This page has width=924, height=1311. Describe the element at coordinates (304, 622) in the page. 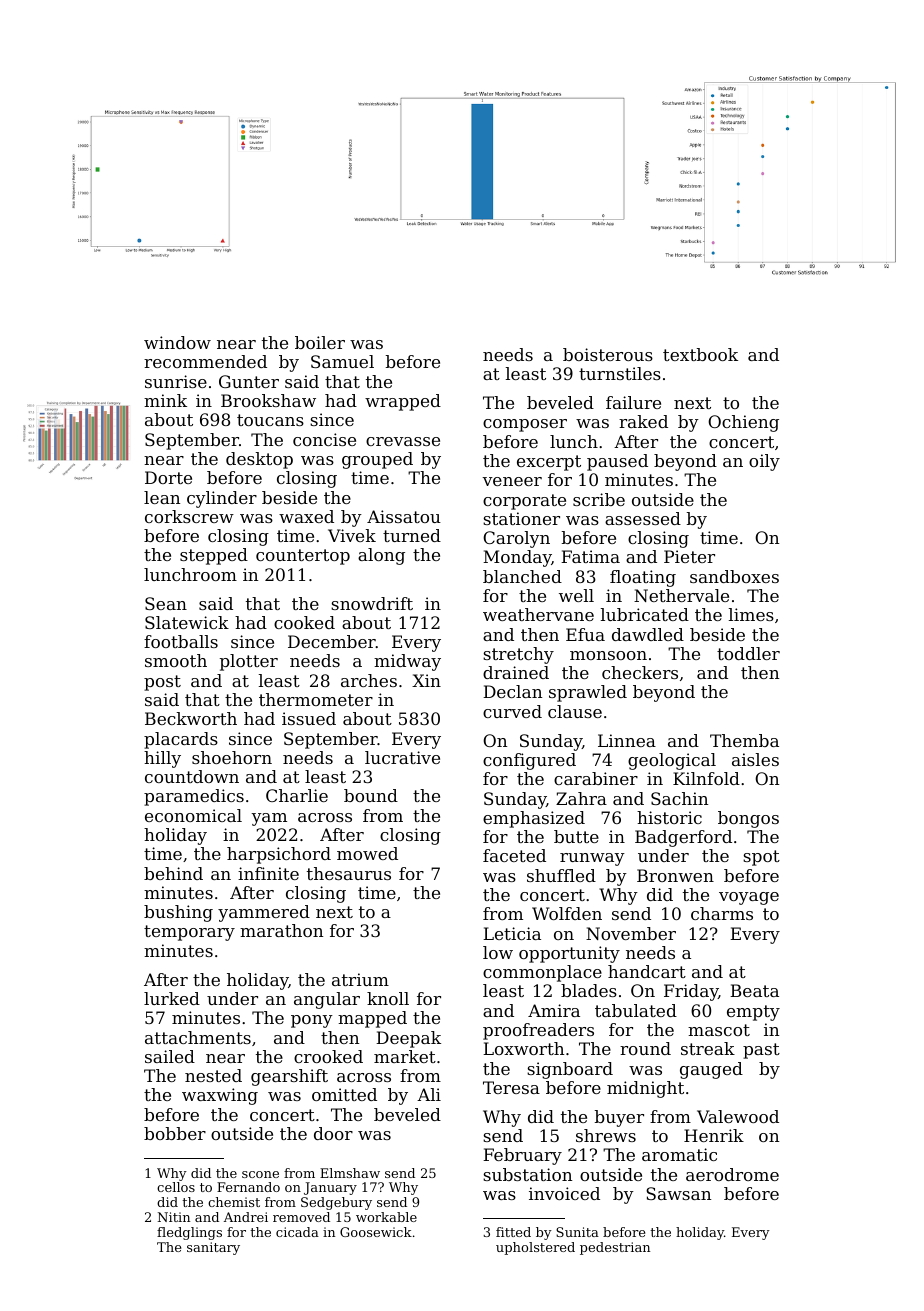

I see `cooked` at that location.
